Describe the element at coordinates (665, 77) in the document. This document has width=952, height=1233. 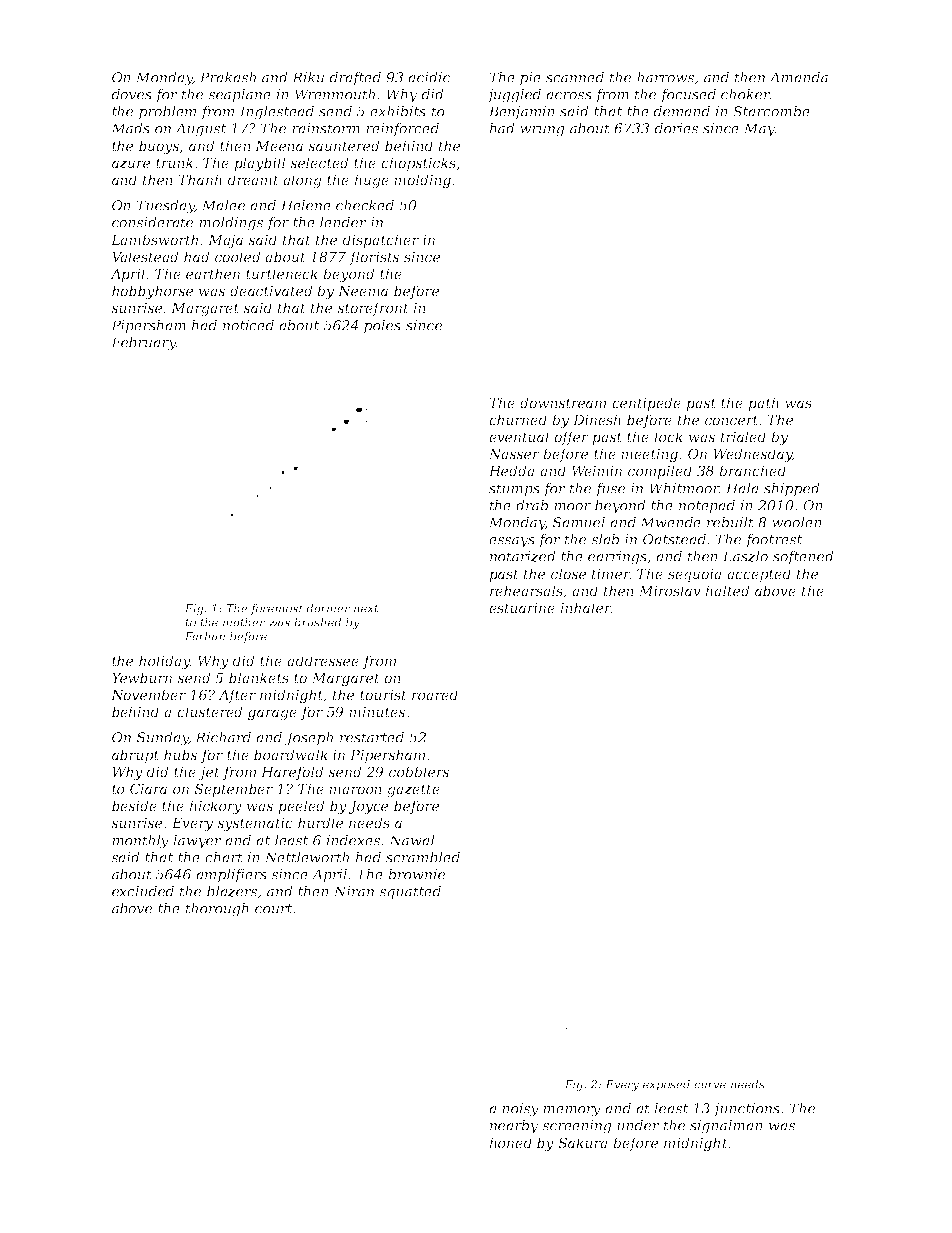
I see `harrows` at that location.
